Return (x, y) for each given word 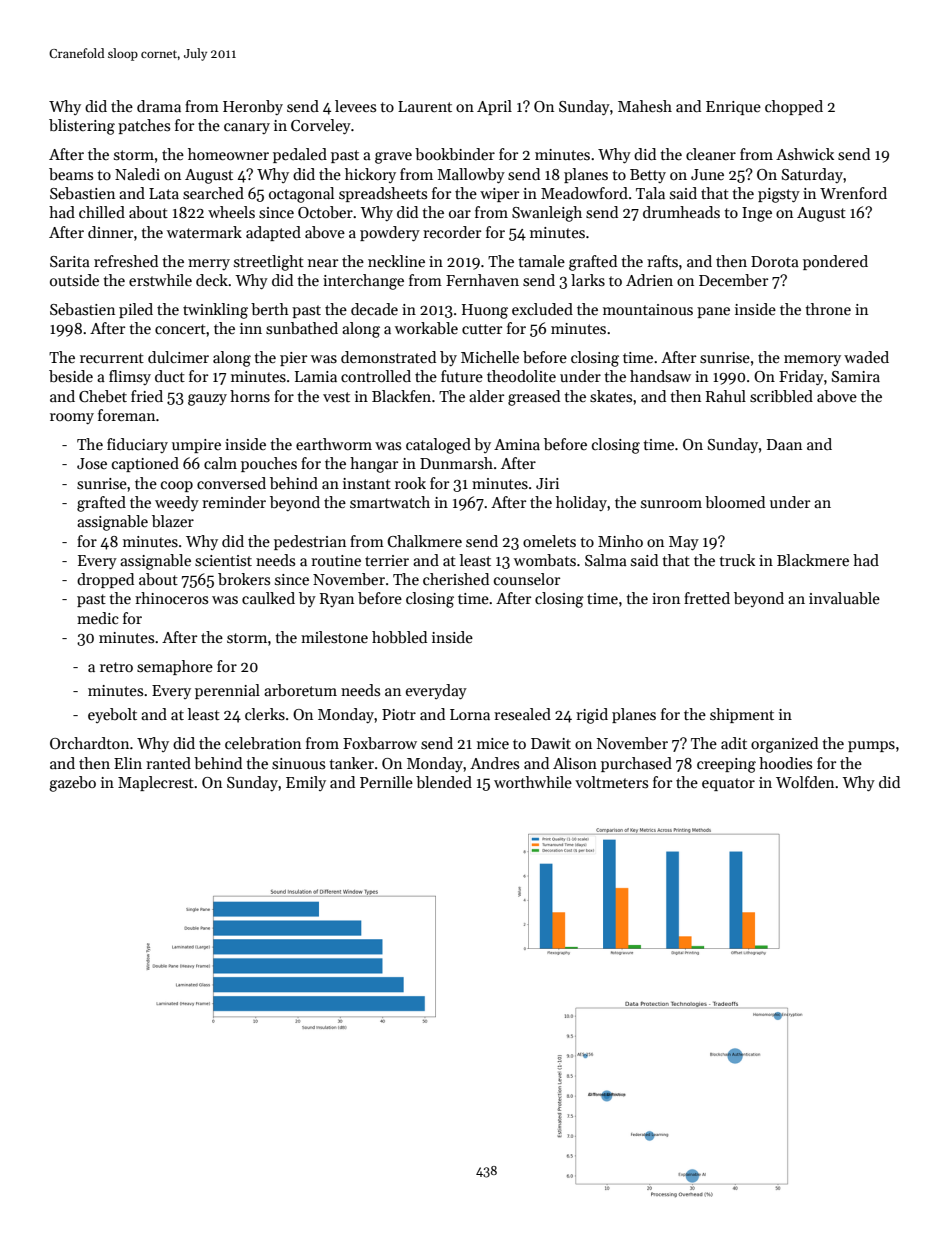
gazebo (72, 784)
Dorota (775, 261)
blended (444, 782)
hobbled (399, 637)
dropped (105, 580)
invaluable (844, 598)
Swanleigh (547, 214)
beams (71, 174)
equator (728, 784)
